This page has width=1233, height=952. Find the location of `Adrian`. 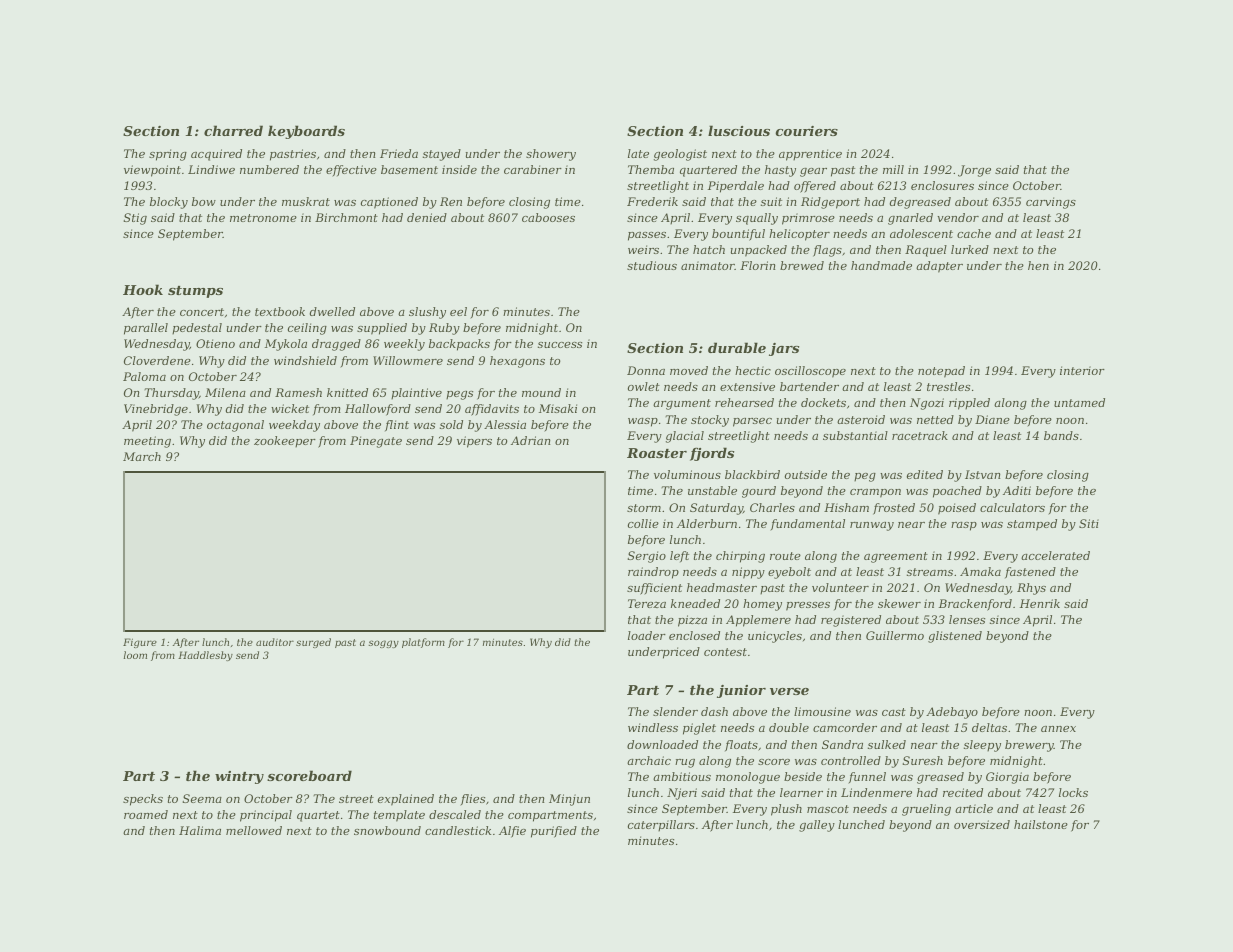

Adrian is located at coordinates (530, 440).
